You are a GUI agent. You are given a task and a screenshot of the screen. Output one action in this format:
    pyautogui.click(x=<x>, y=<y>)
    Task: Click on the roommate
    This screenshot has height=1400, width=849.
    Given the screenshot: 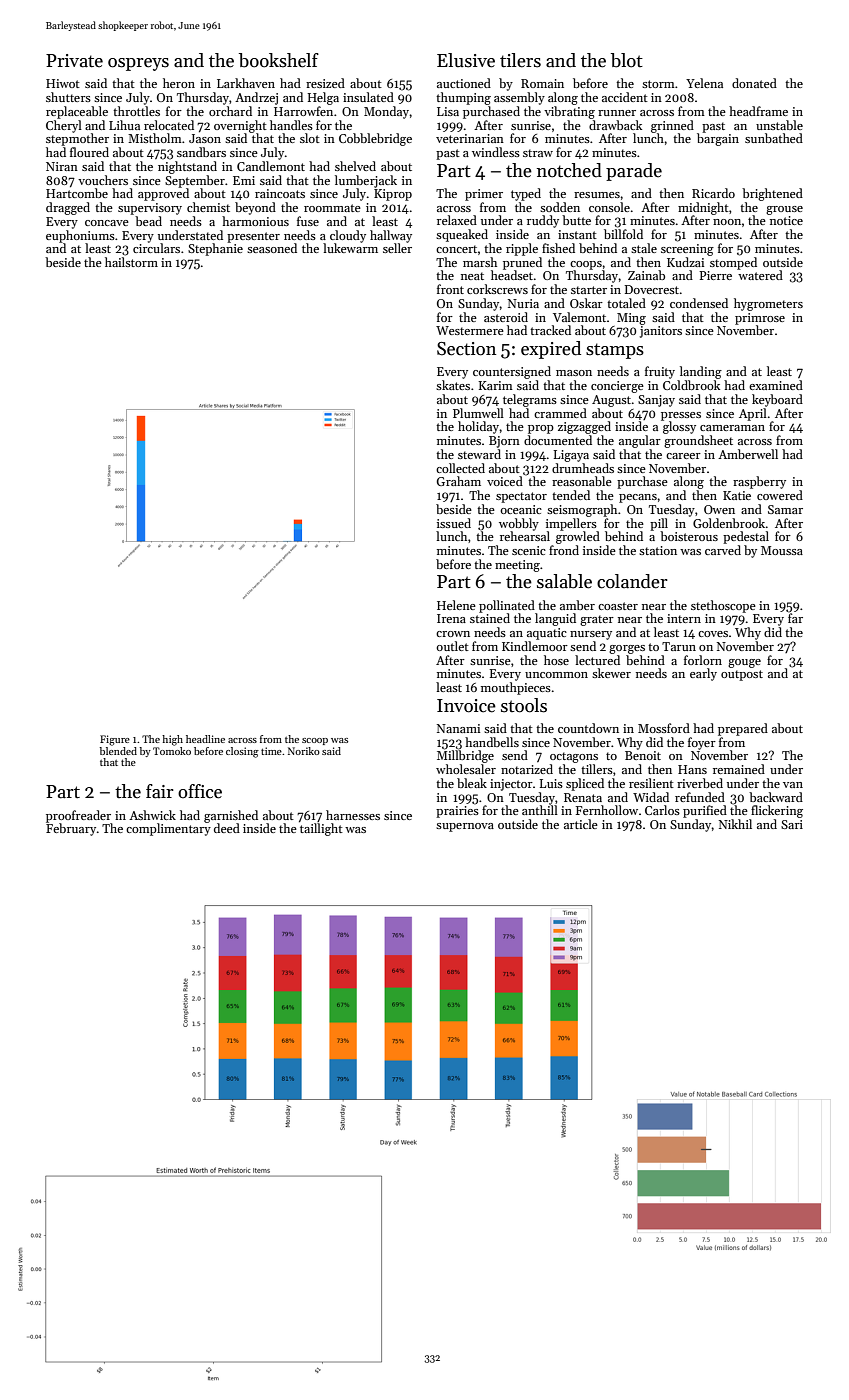 What is the action you would take?
    pyautogui.click(x=332, y=208)
